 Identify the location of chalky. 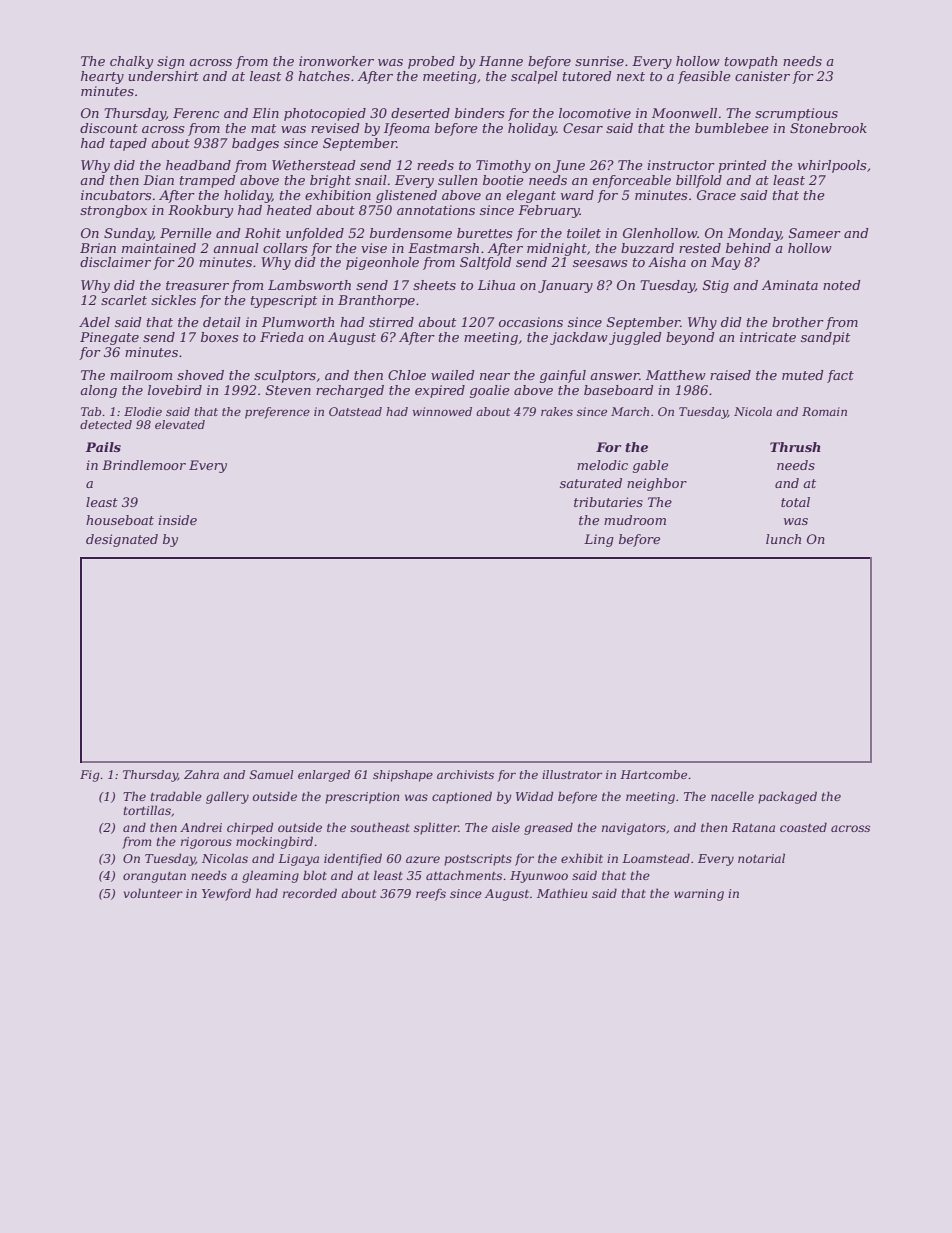
(131, 62).
